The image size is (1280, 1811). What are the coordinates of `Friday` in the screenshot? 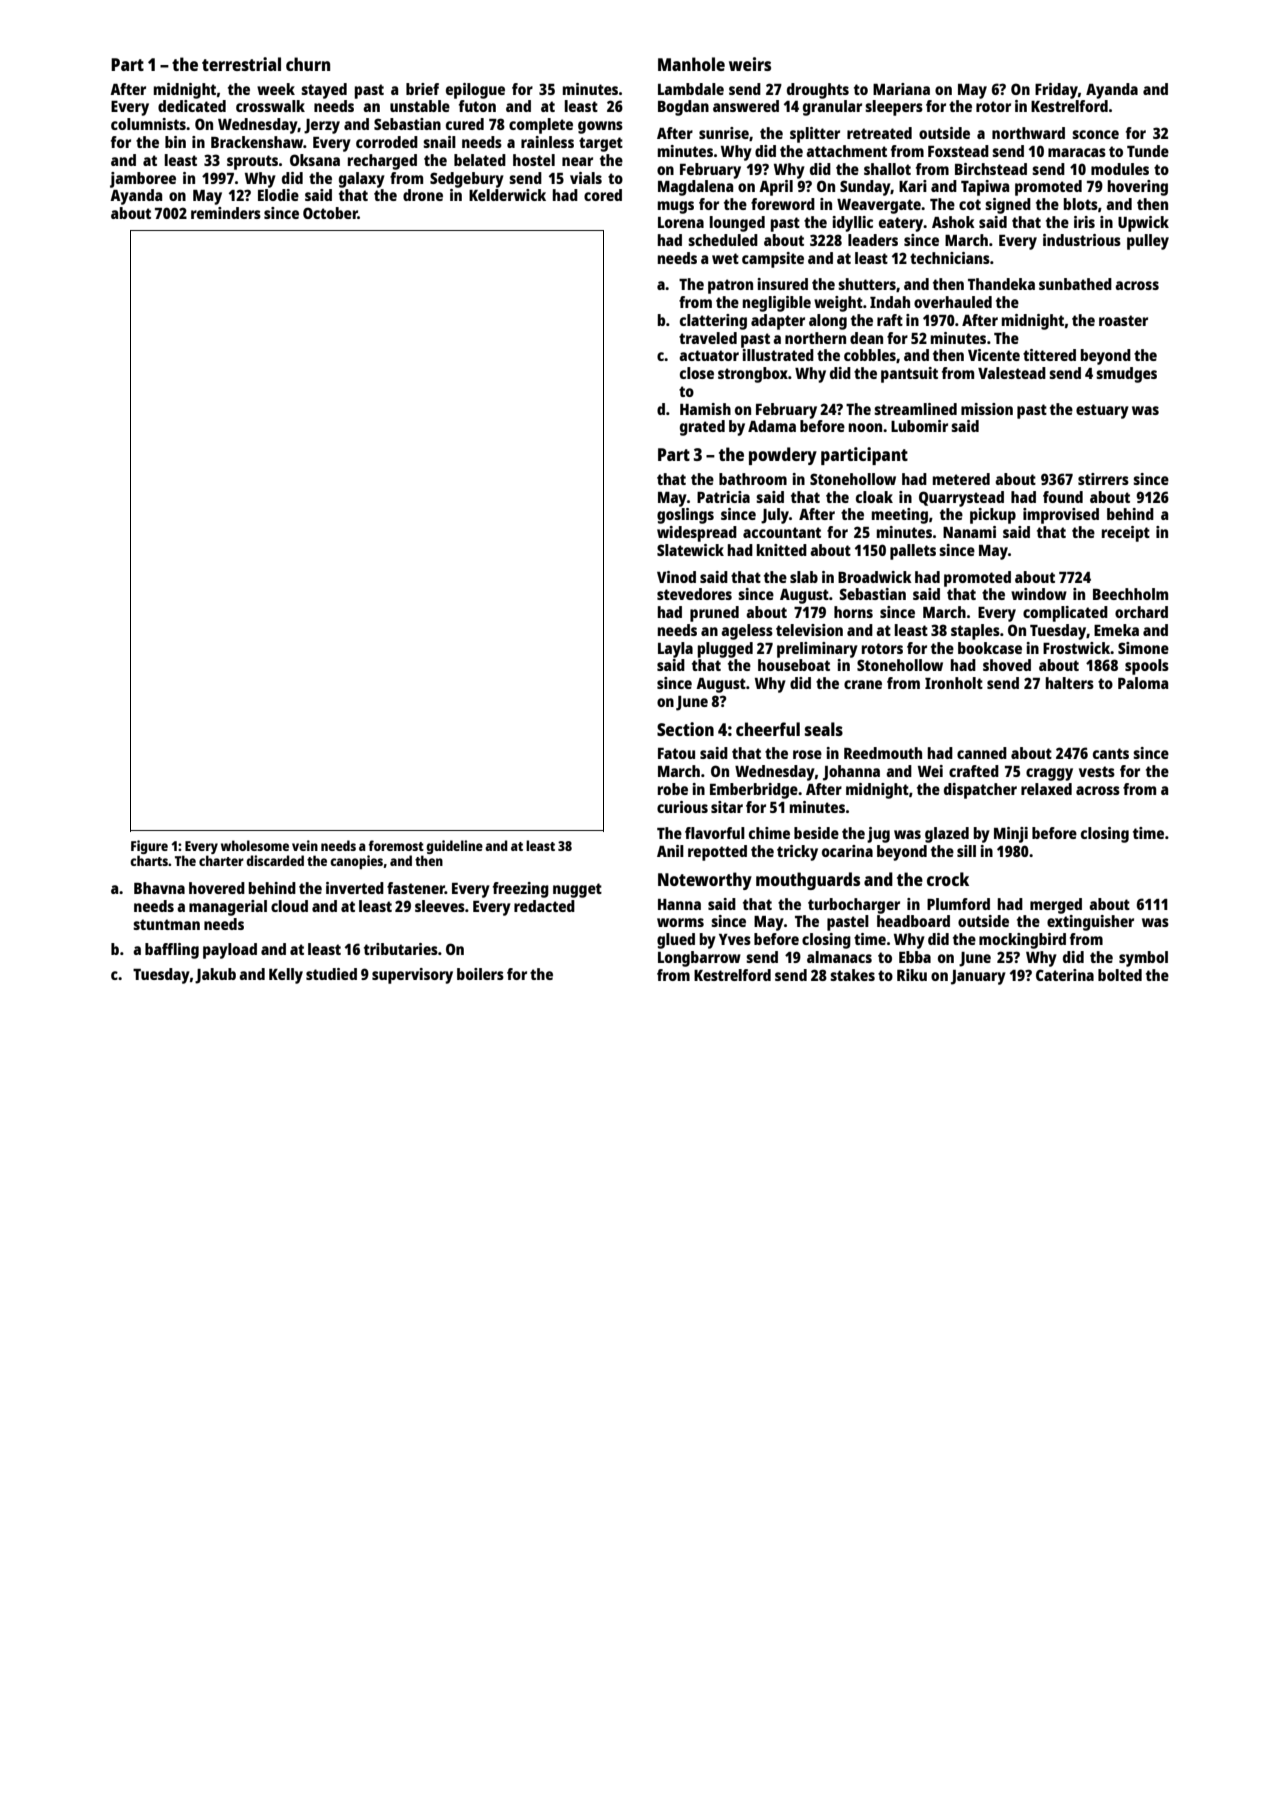 It's located at (1056, 91).
